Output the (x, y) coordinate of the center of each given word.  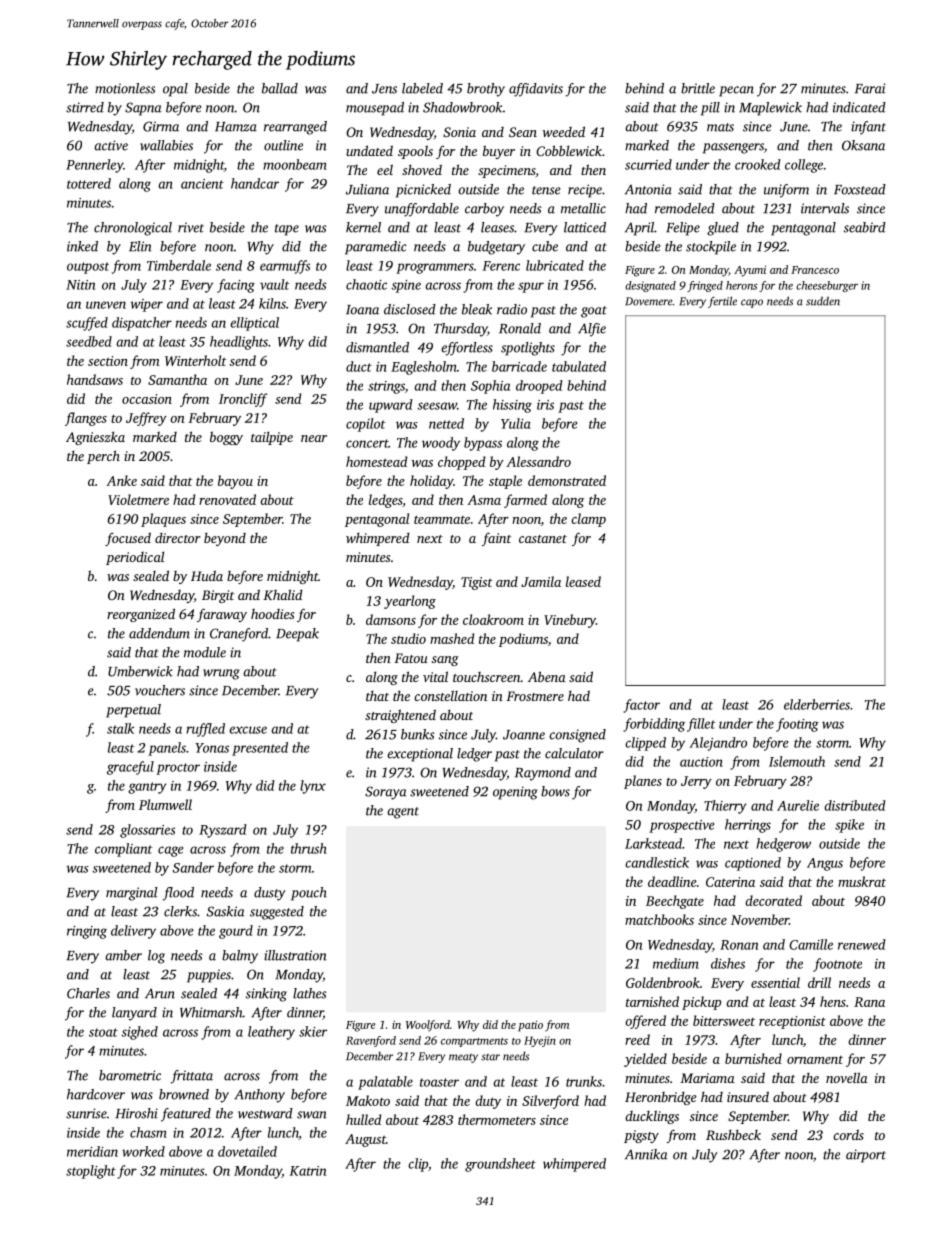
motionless (125, 88)
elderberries (817, 704)
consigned (577, 736)
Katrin (308, 1171)
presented (260, 749)
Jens (384, 89)
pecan (736, 91)
